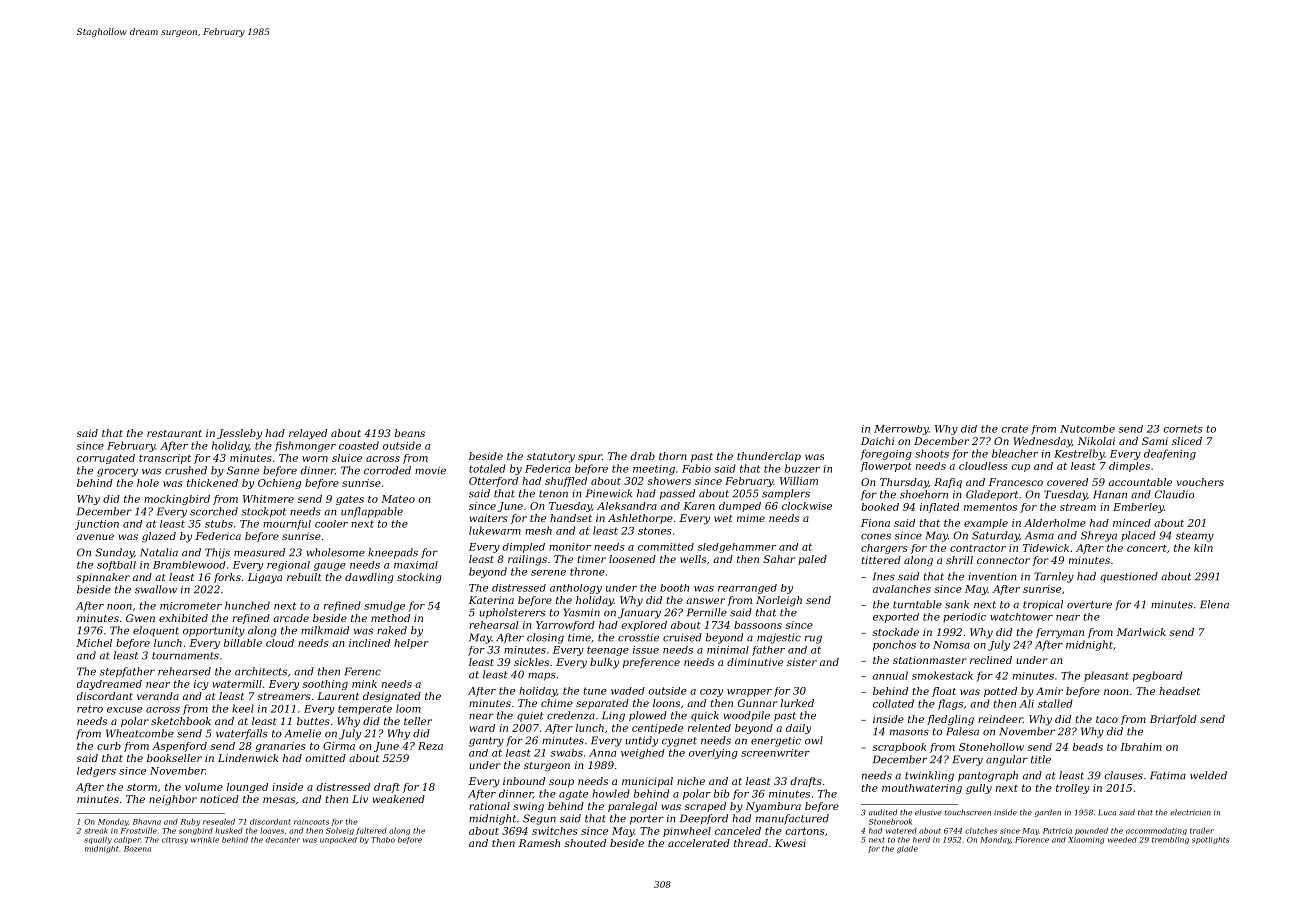 This image has height=924, width=1308. I want to click on cup, so click(1020, 468).
